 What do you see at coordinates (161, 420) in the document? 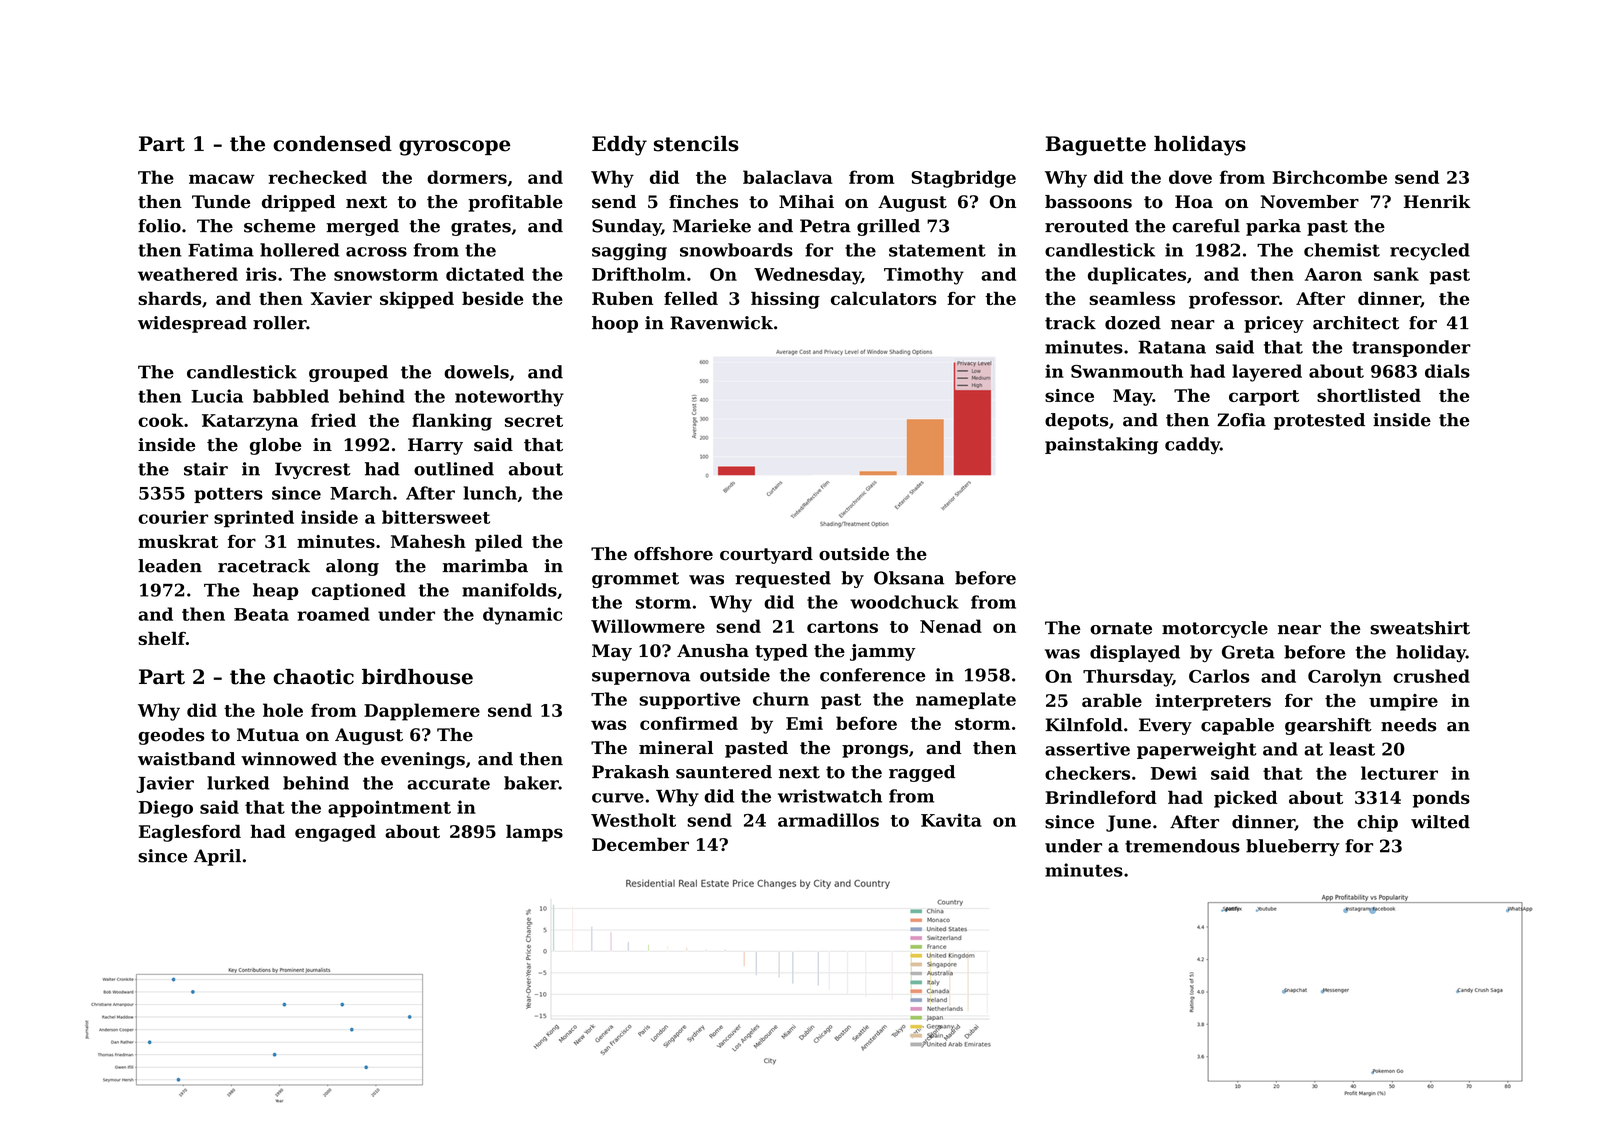
I see `cook` at bounding box center [161, 420].
